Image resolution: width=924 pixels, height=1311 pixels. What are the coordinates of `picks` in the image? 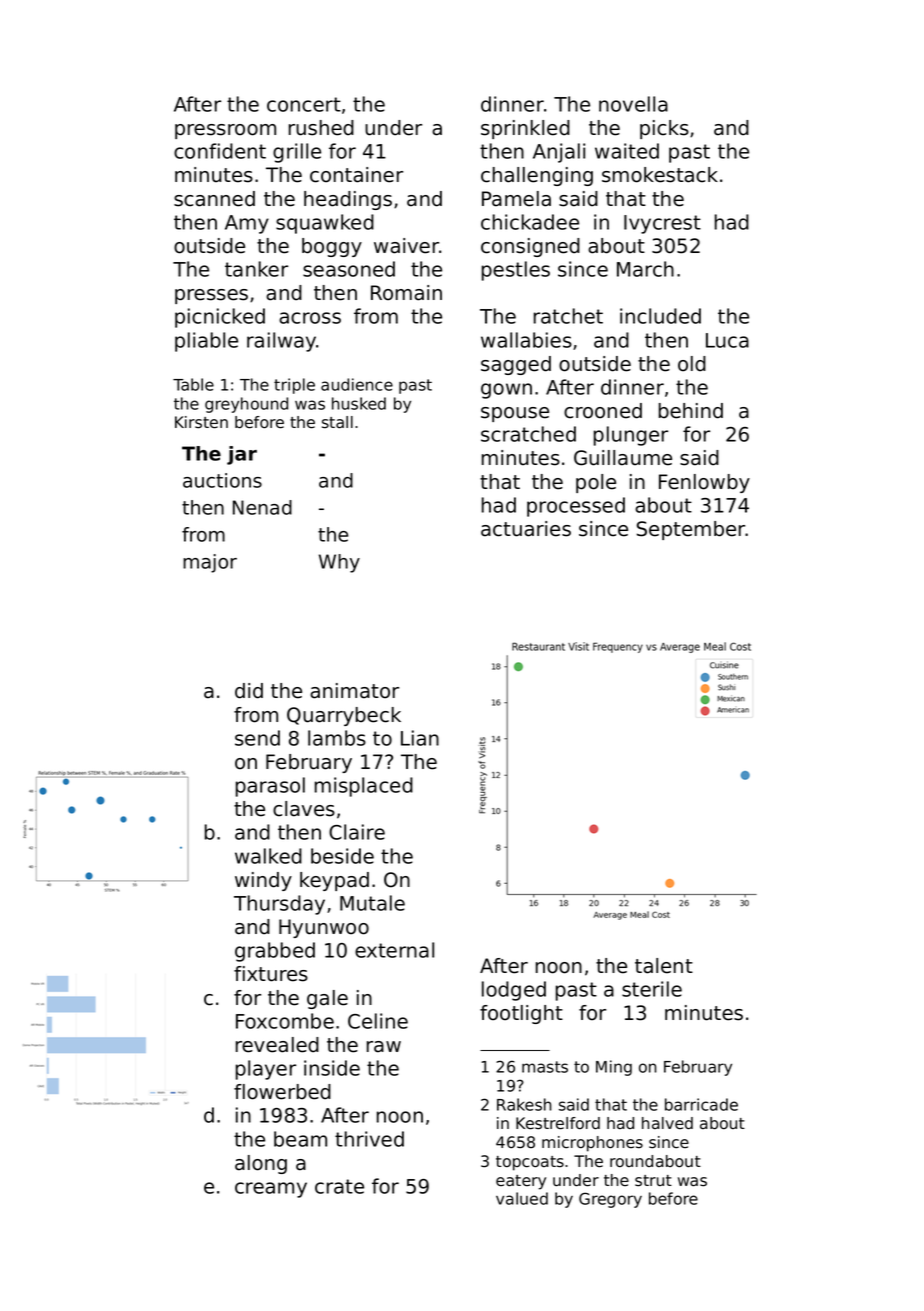 It's located at (664, 129).
